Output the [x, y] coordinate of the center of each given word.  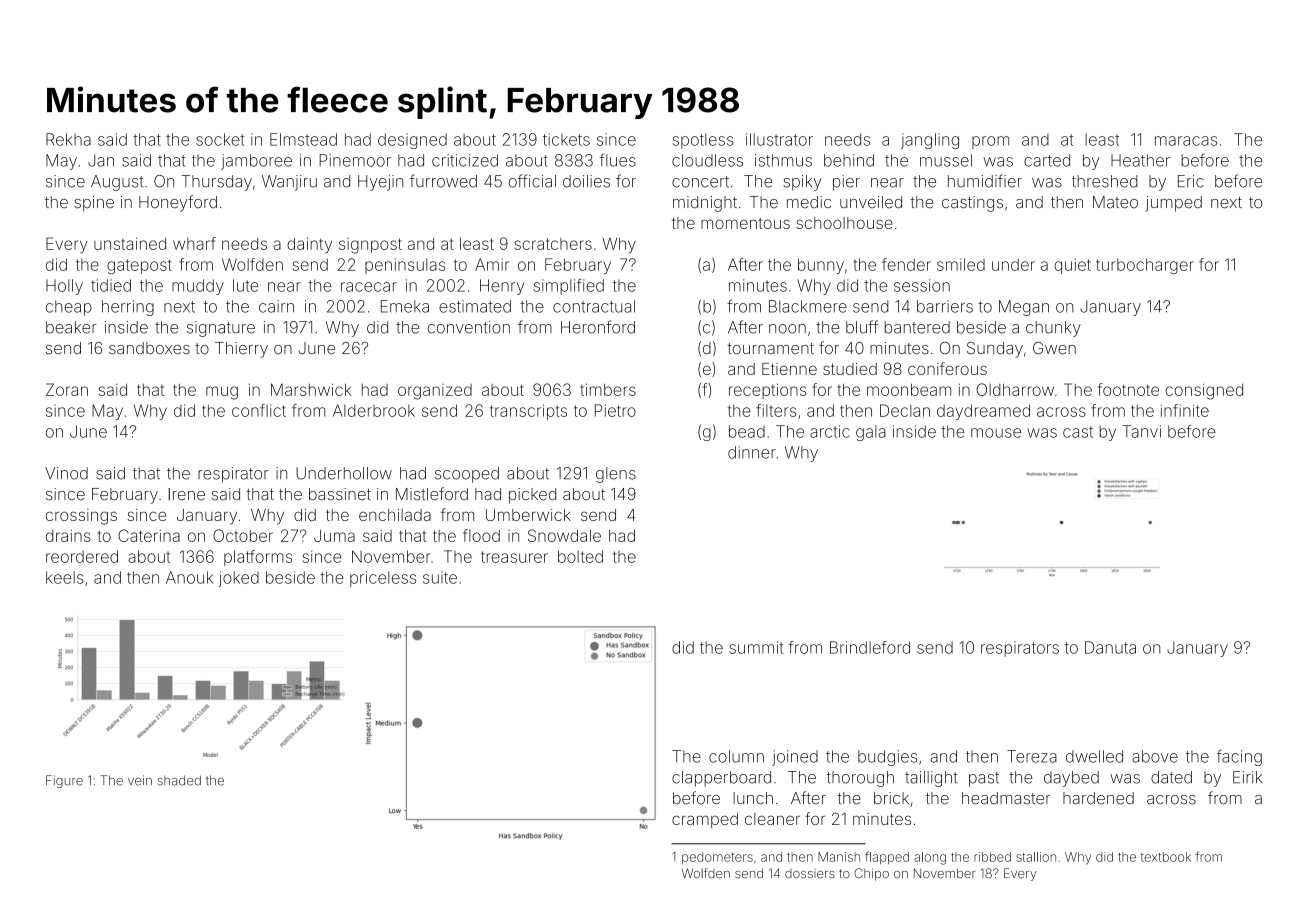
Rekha [68, 139]
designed [412, 141]
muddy [198, 287]
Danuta [1110, 647]
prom [990, 142]
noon [787, 329]
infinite [1185, 410]
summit [756, 647]
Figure [64, 781]
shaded [179, 780]
